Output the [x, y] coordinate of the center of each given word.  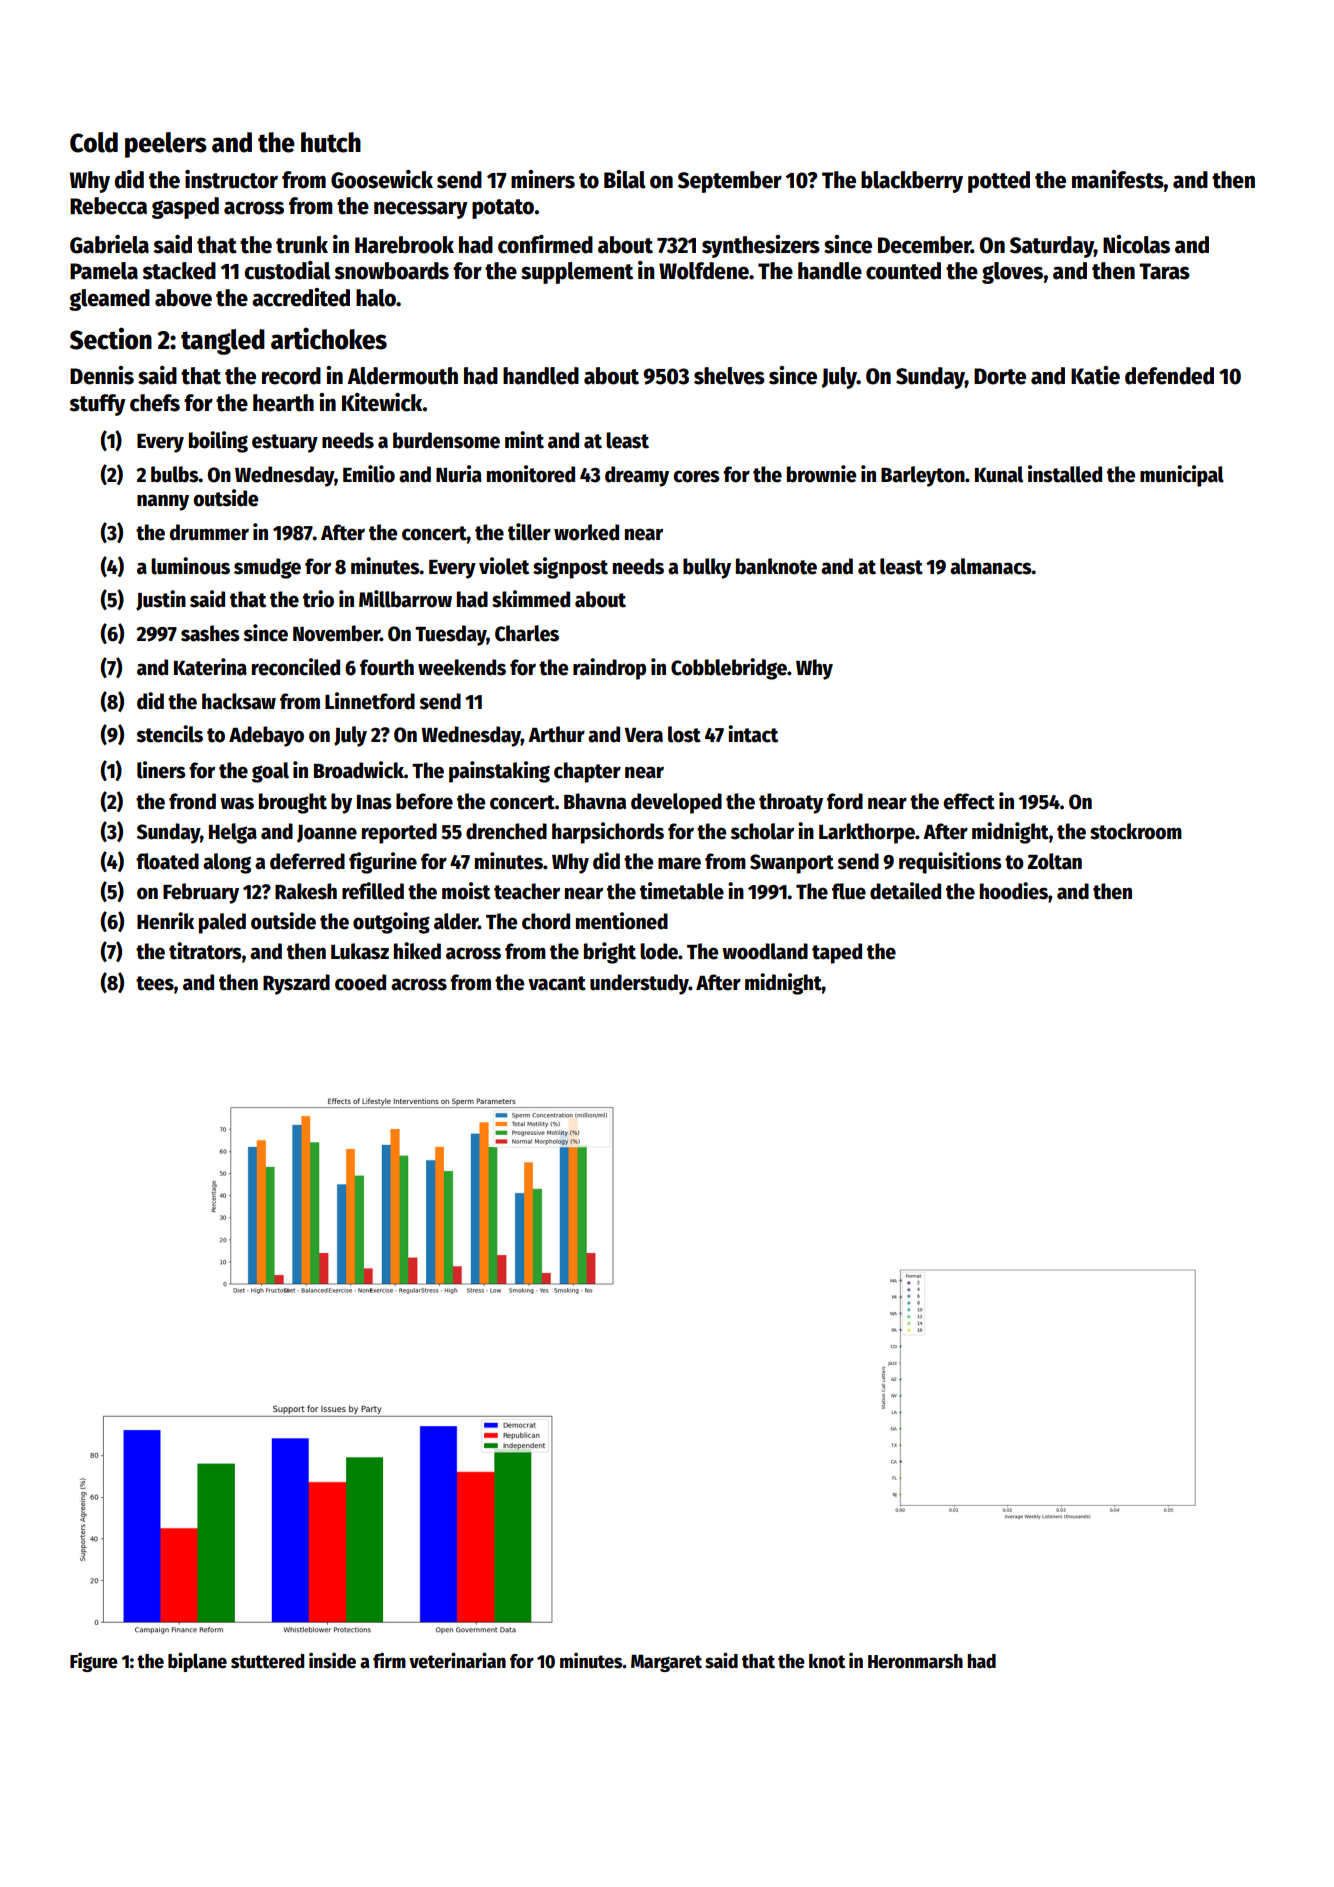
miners [543, 179]
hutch [331, 142]
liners [161, 770]
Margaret [666, 1663]
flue [849, 891]
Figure [94, 1662]
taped [837, 953]
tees [155, 983]
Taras [1164, 271]
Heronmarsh [915, 1661]
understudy [639, 984]
